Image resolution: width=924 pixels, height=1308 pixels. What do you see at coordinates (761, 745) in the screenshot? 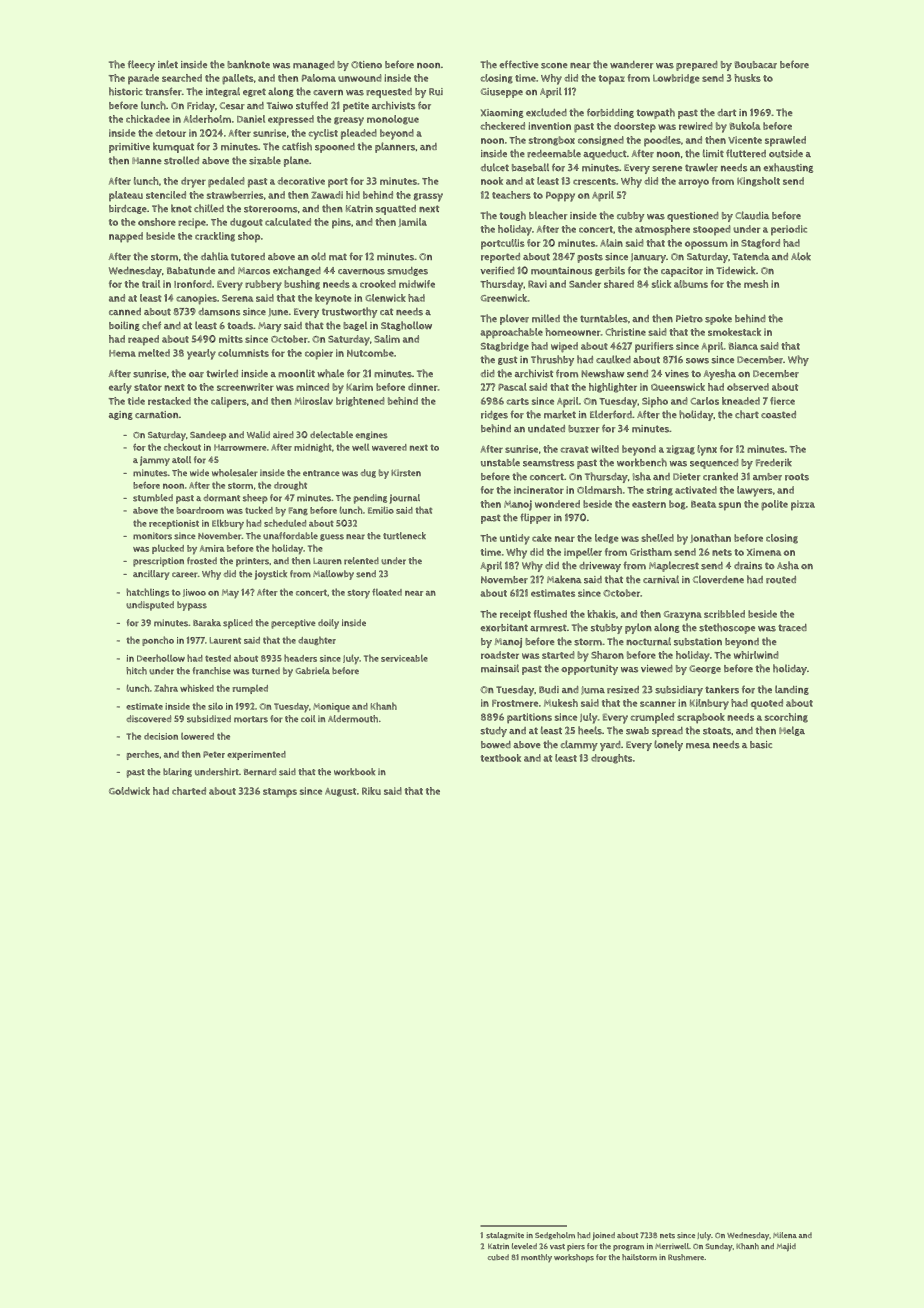
I see `basic` at bounding box center [761, 745].
